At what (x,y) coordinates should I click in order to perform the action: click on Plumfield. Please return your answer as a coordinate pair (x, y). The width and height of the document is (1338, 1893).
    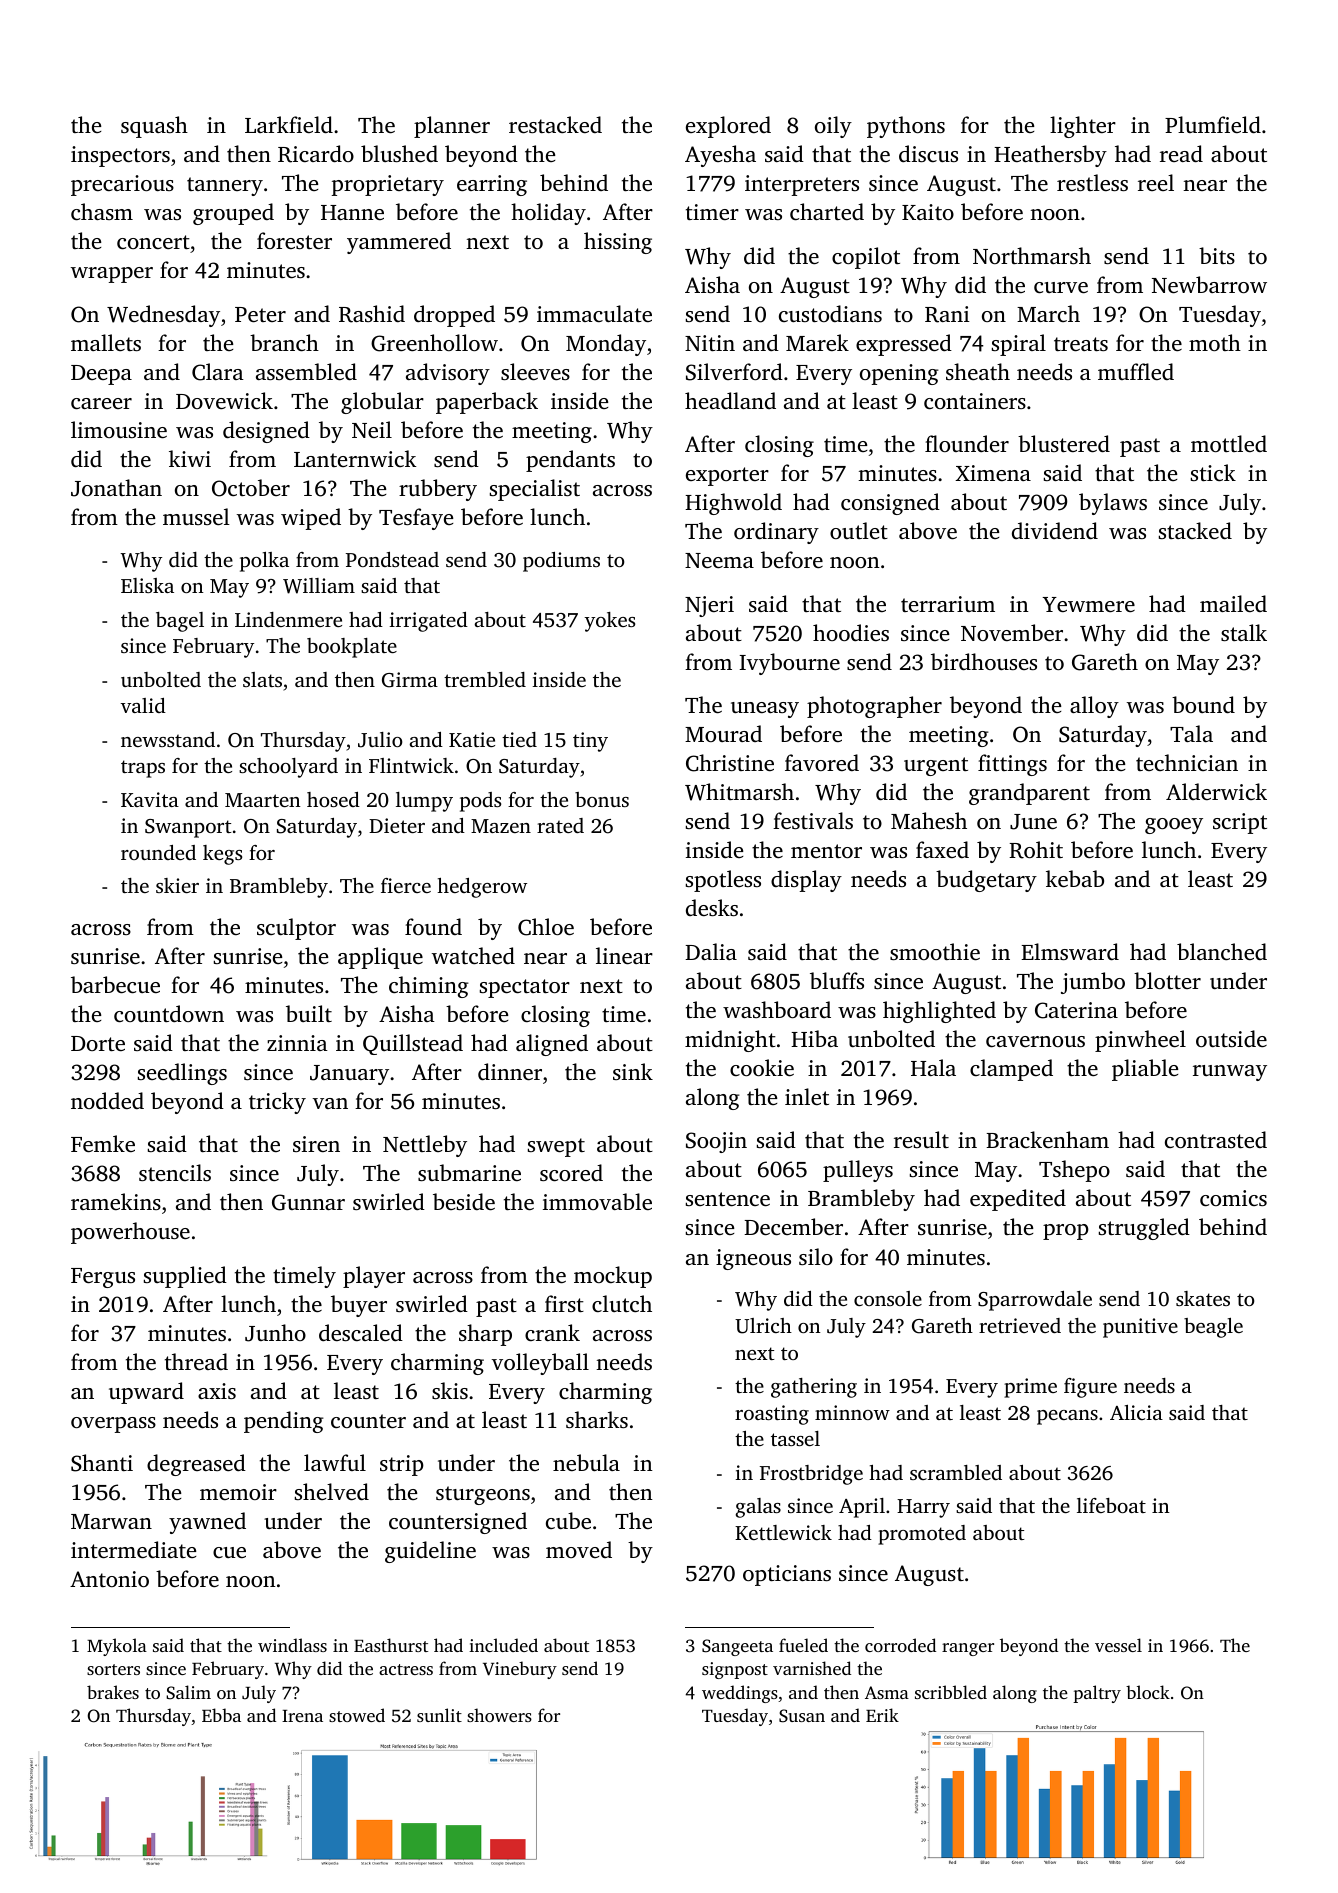
    Looking at the image, I should click on (1213, 124).
